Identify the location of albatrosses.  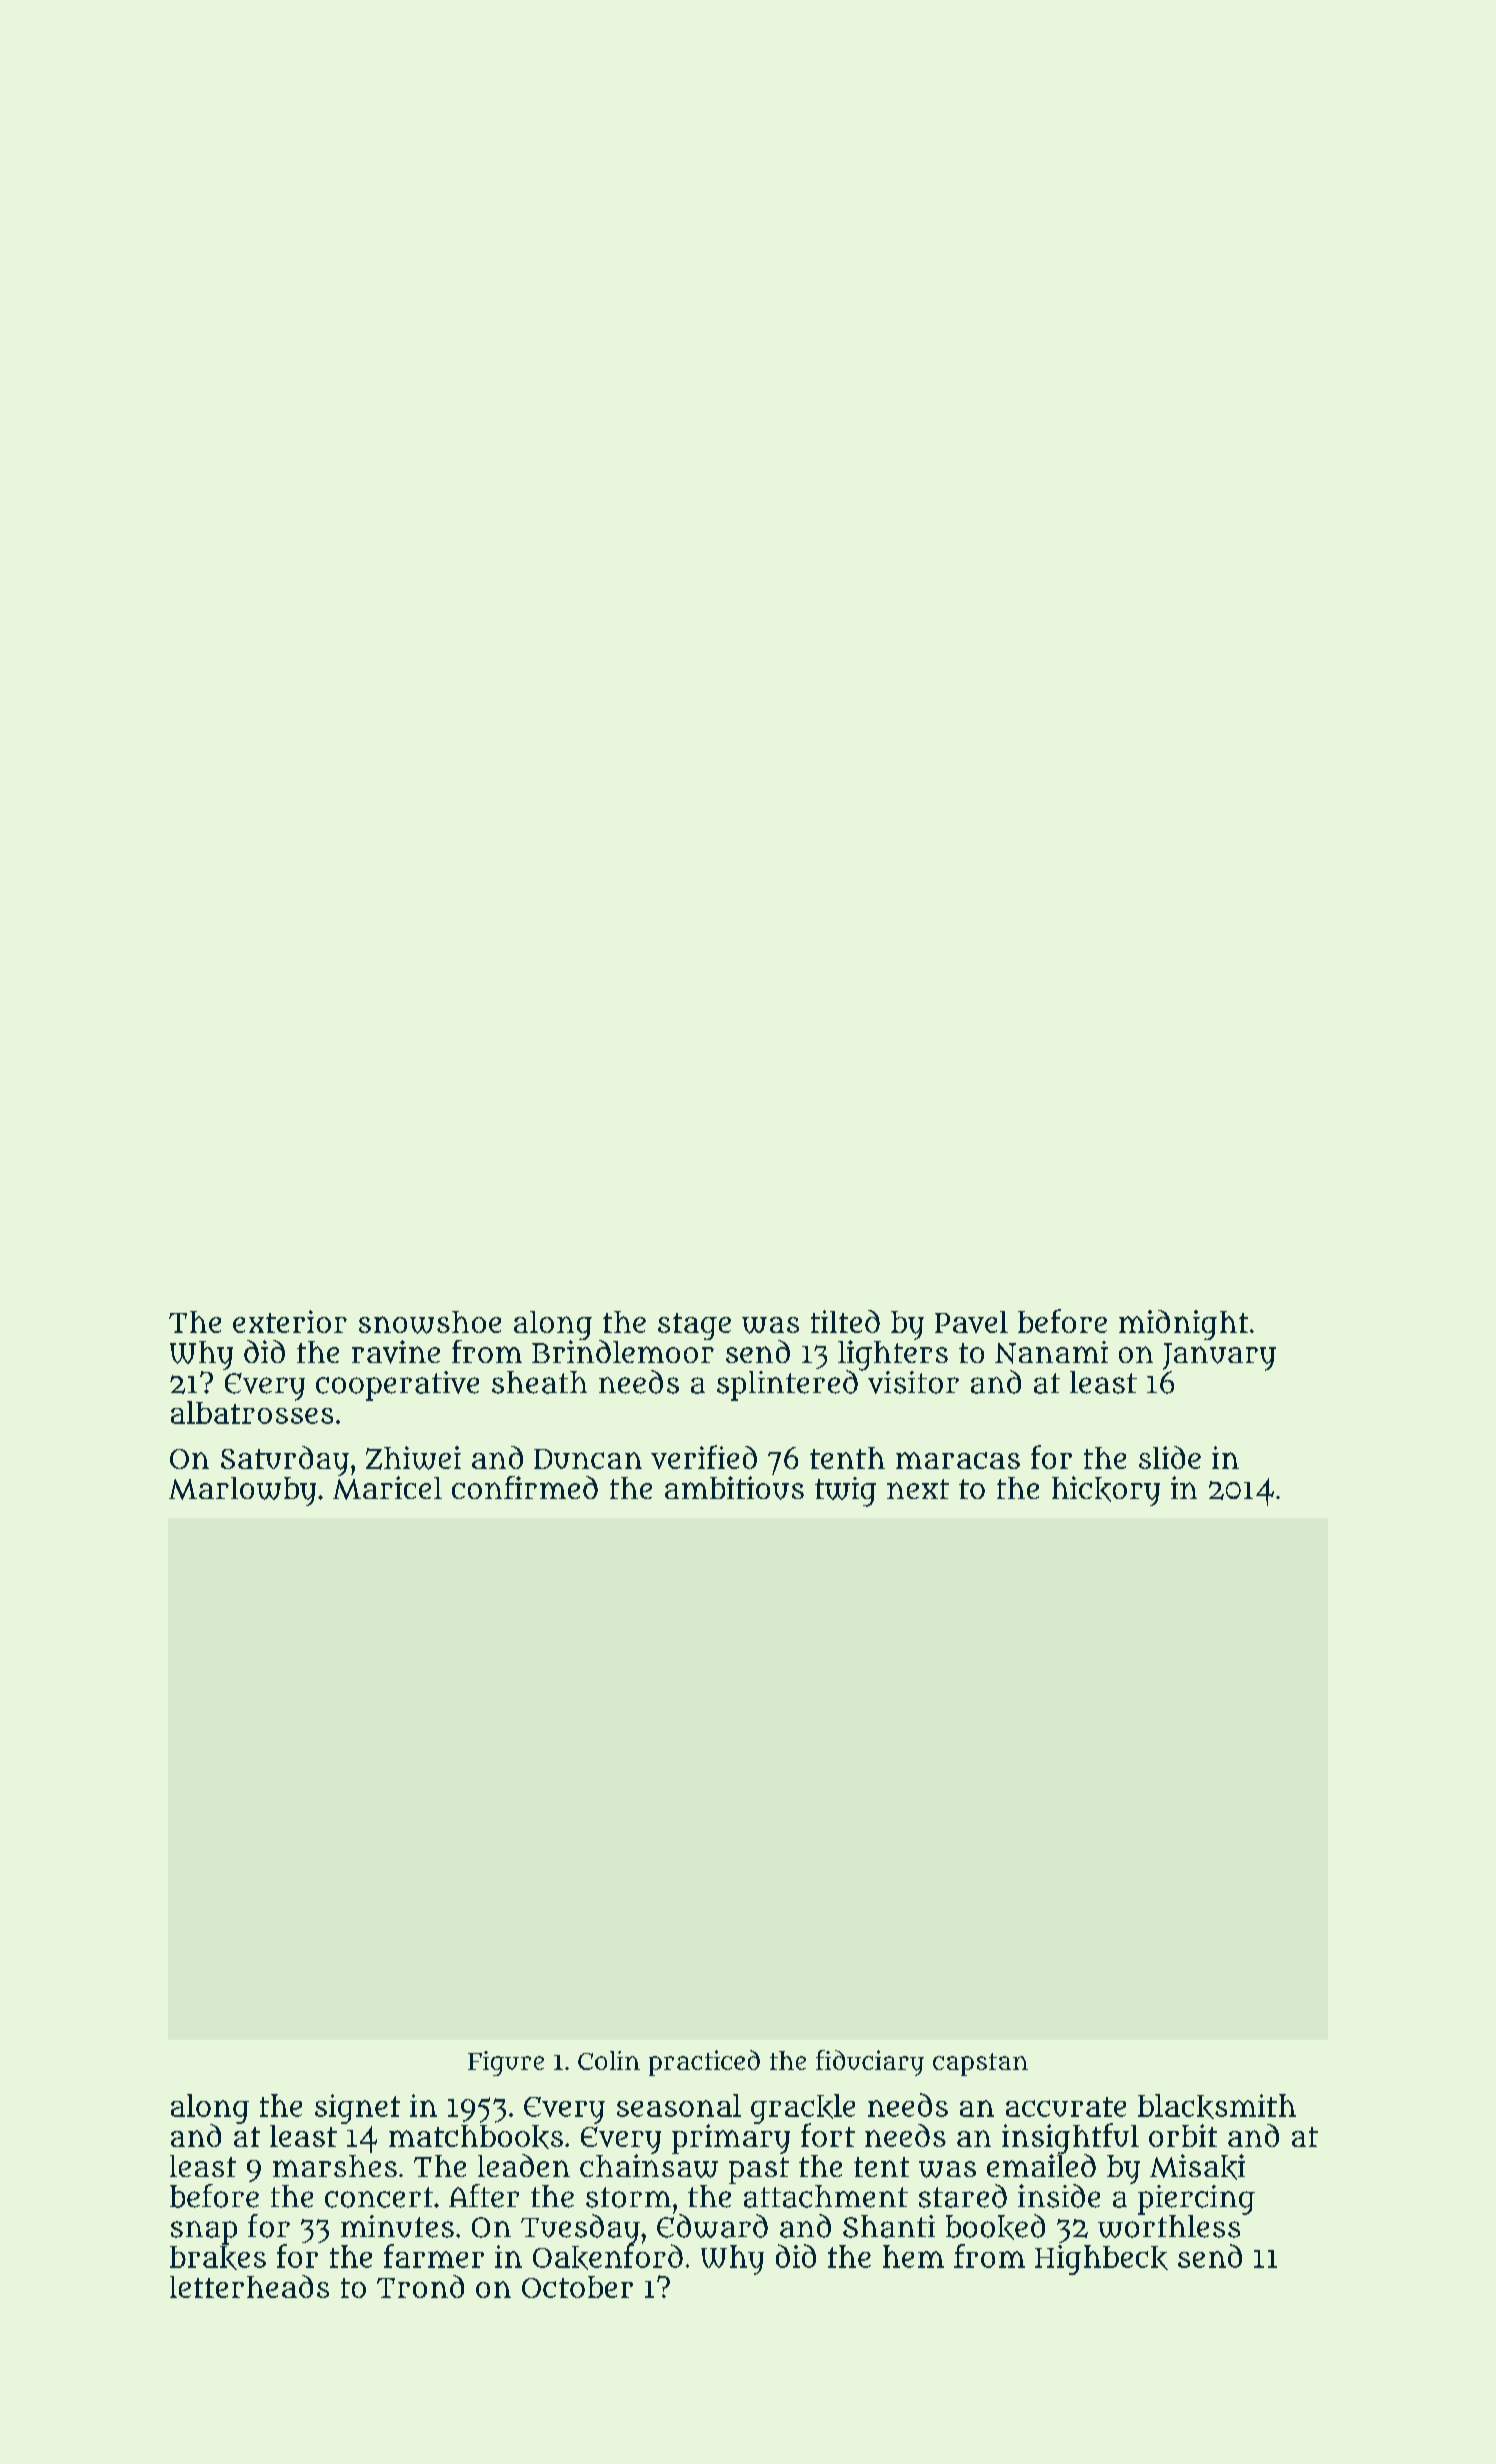
(252, 1412).
